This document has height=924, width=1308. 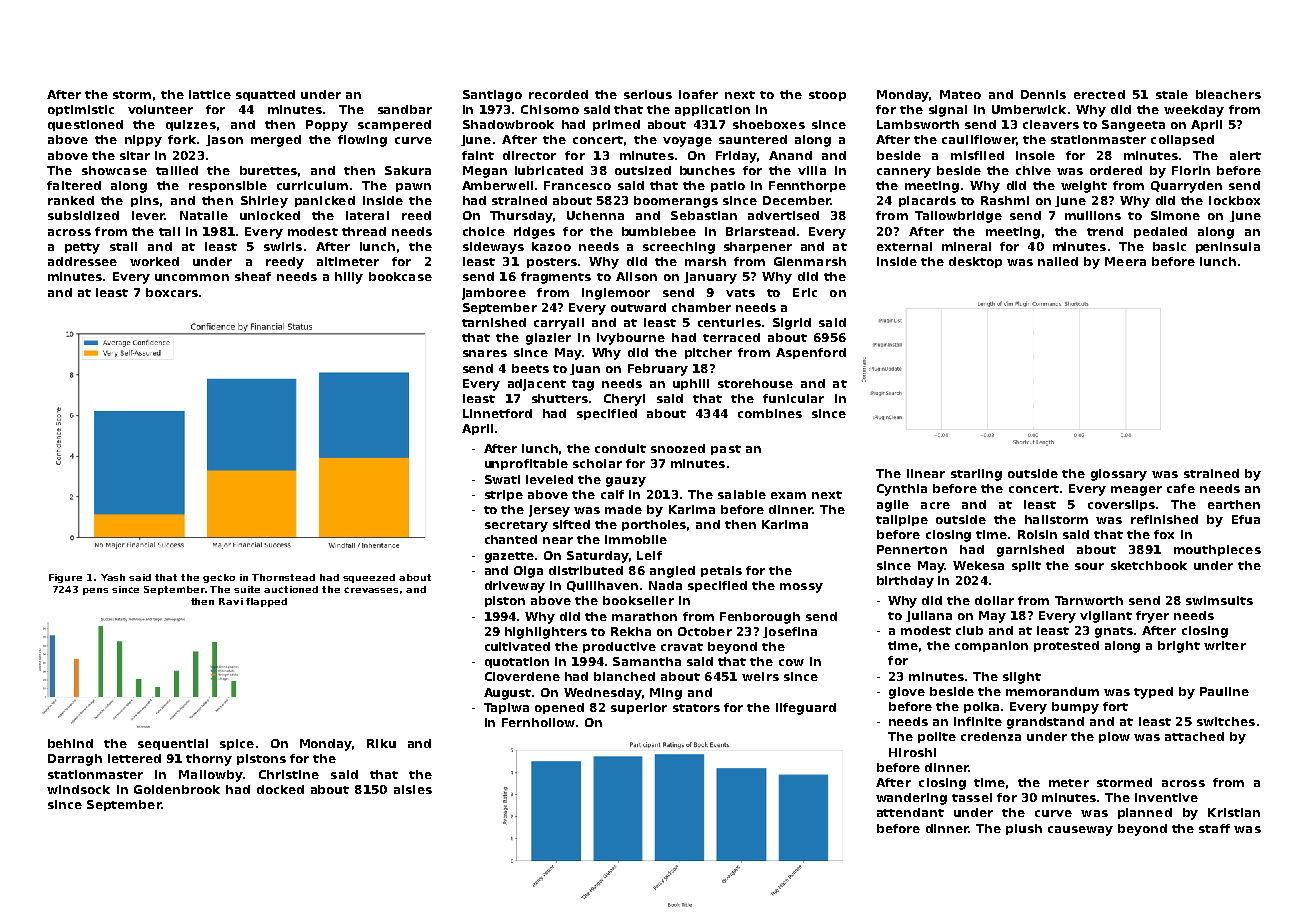 I want to click on starling, so click(x=976, y=475).
